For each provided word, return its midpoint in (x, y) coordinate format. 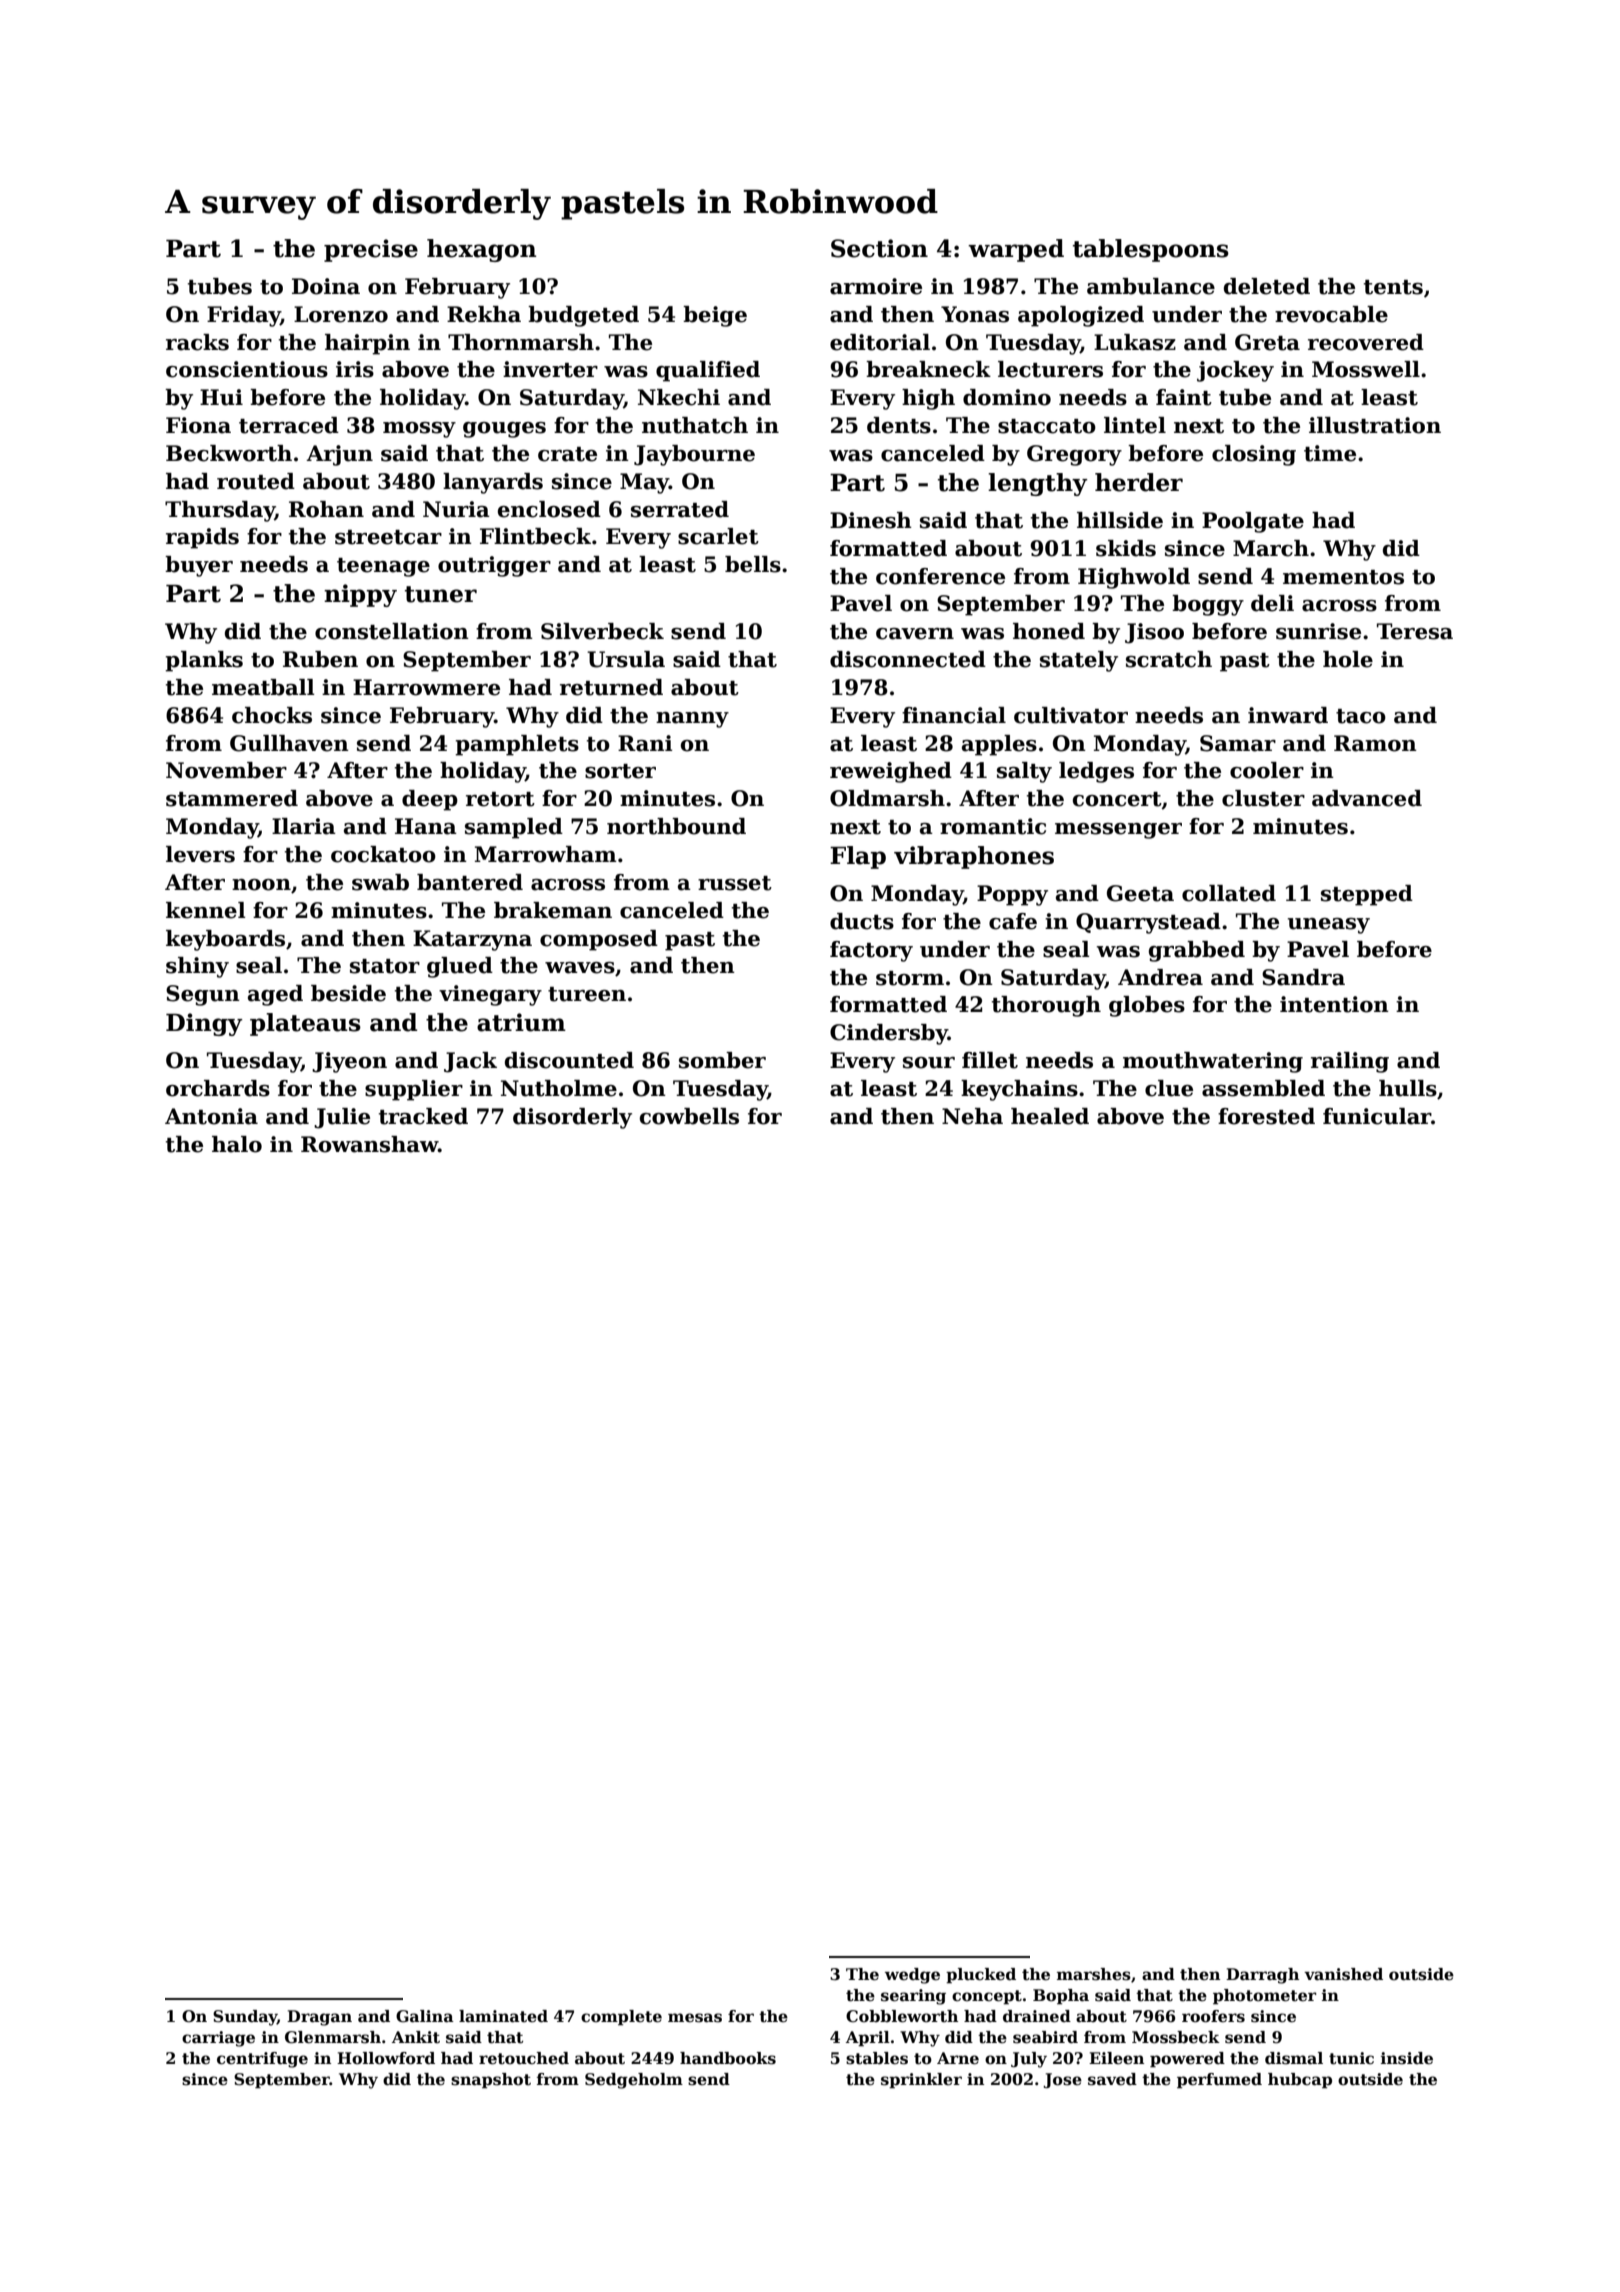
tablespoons (1151, 250)
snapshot (491, 2081)
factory (871, 951)
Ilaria (304, 826)
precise (371, 250)
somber (722, 1060)
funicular (1377, 1116)
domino (1007, 397)
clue (1169, 1088)
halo (237, 1144)
